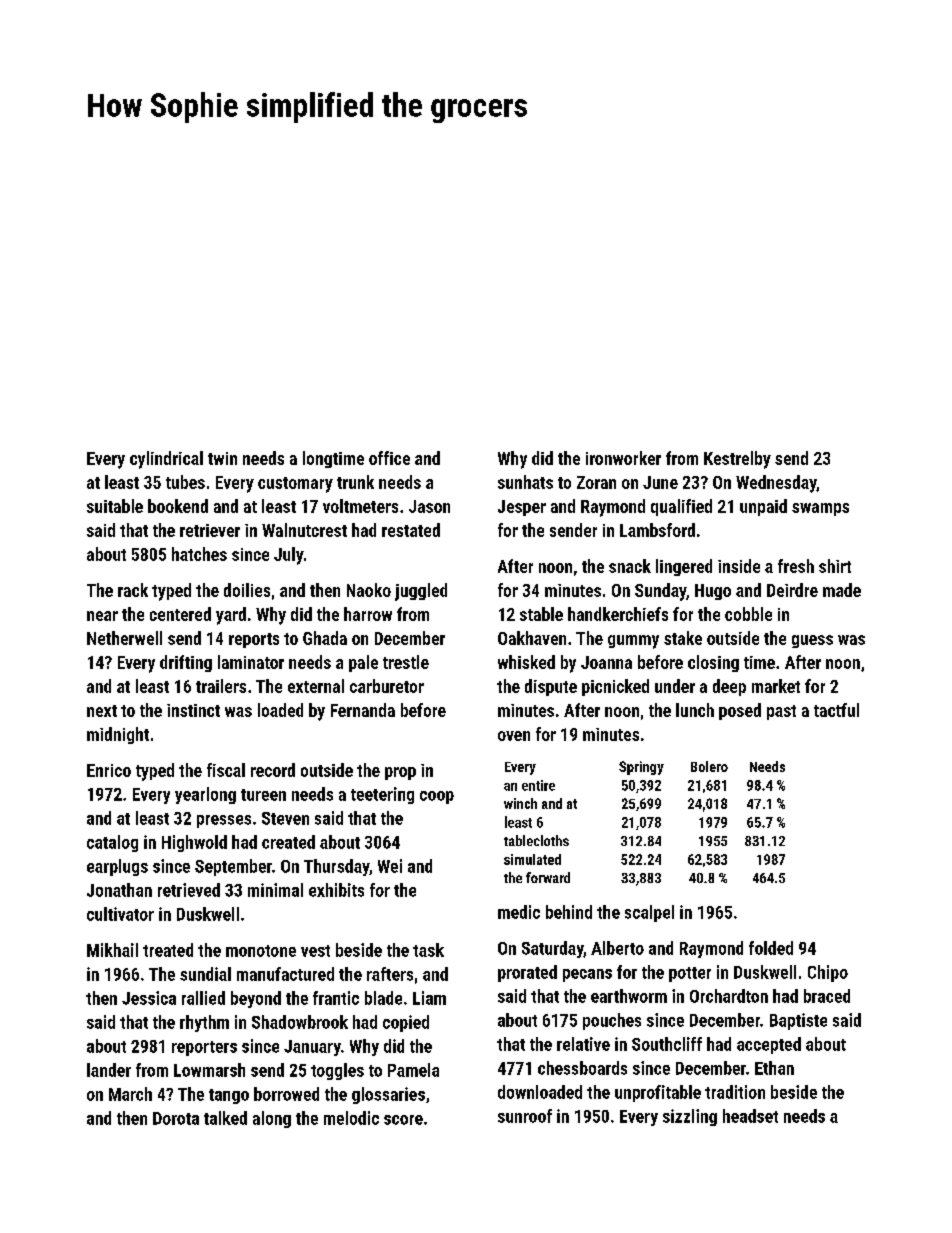 This image has width=952, height=1233. I want to click on Kestrelby, so click(737, 460).
